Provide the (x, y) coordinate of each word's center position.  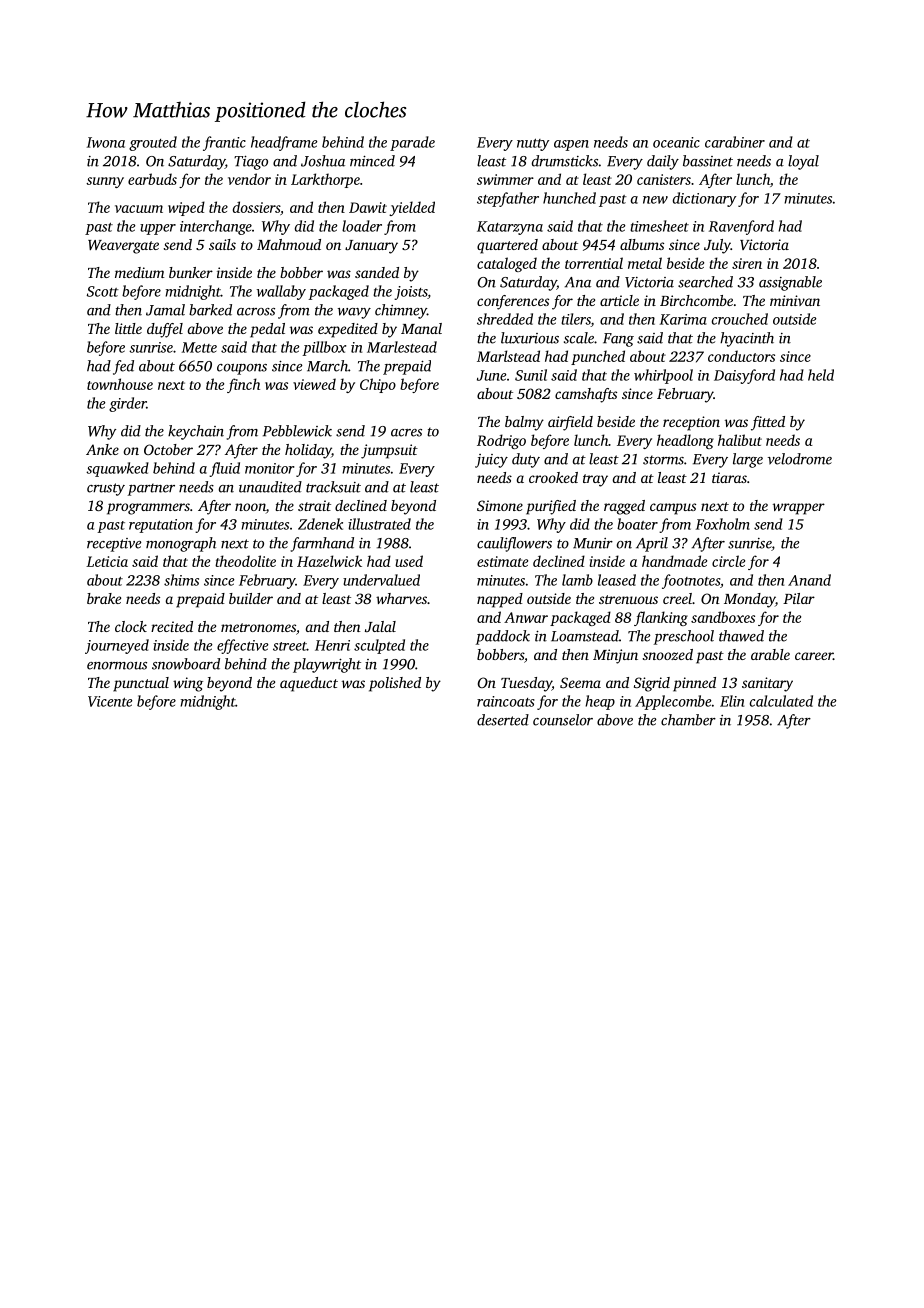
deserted (503, 720)
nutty (533, 144)
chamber (688, 720)
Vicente (110, 701)
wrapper (799, 509)
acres (406, 433)
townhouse (120, 384)
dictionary (704, 199)
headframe (284, 143)
